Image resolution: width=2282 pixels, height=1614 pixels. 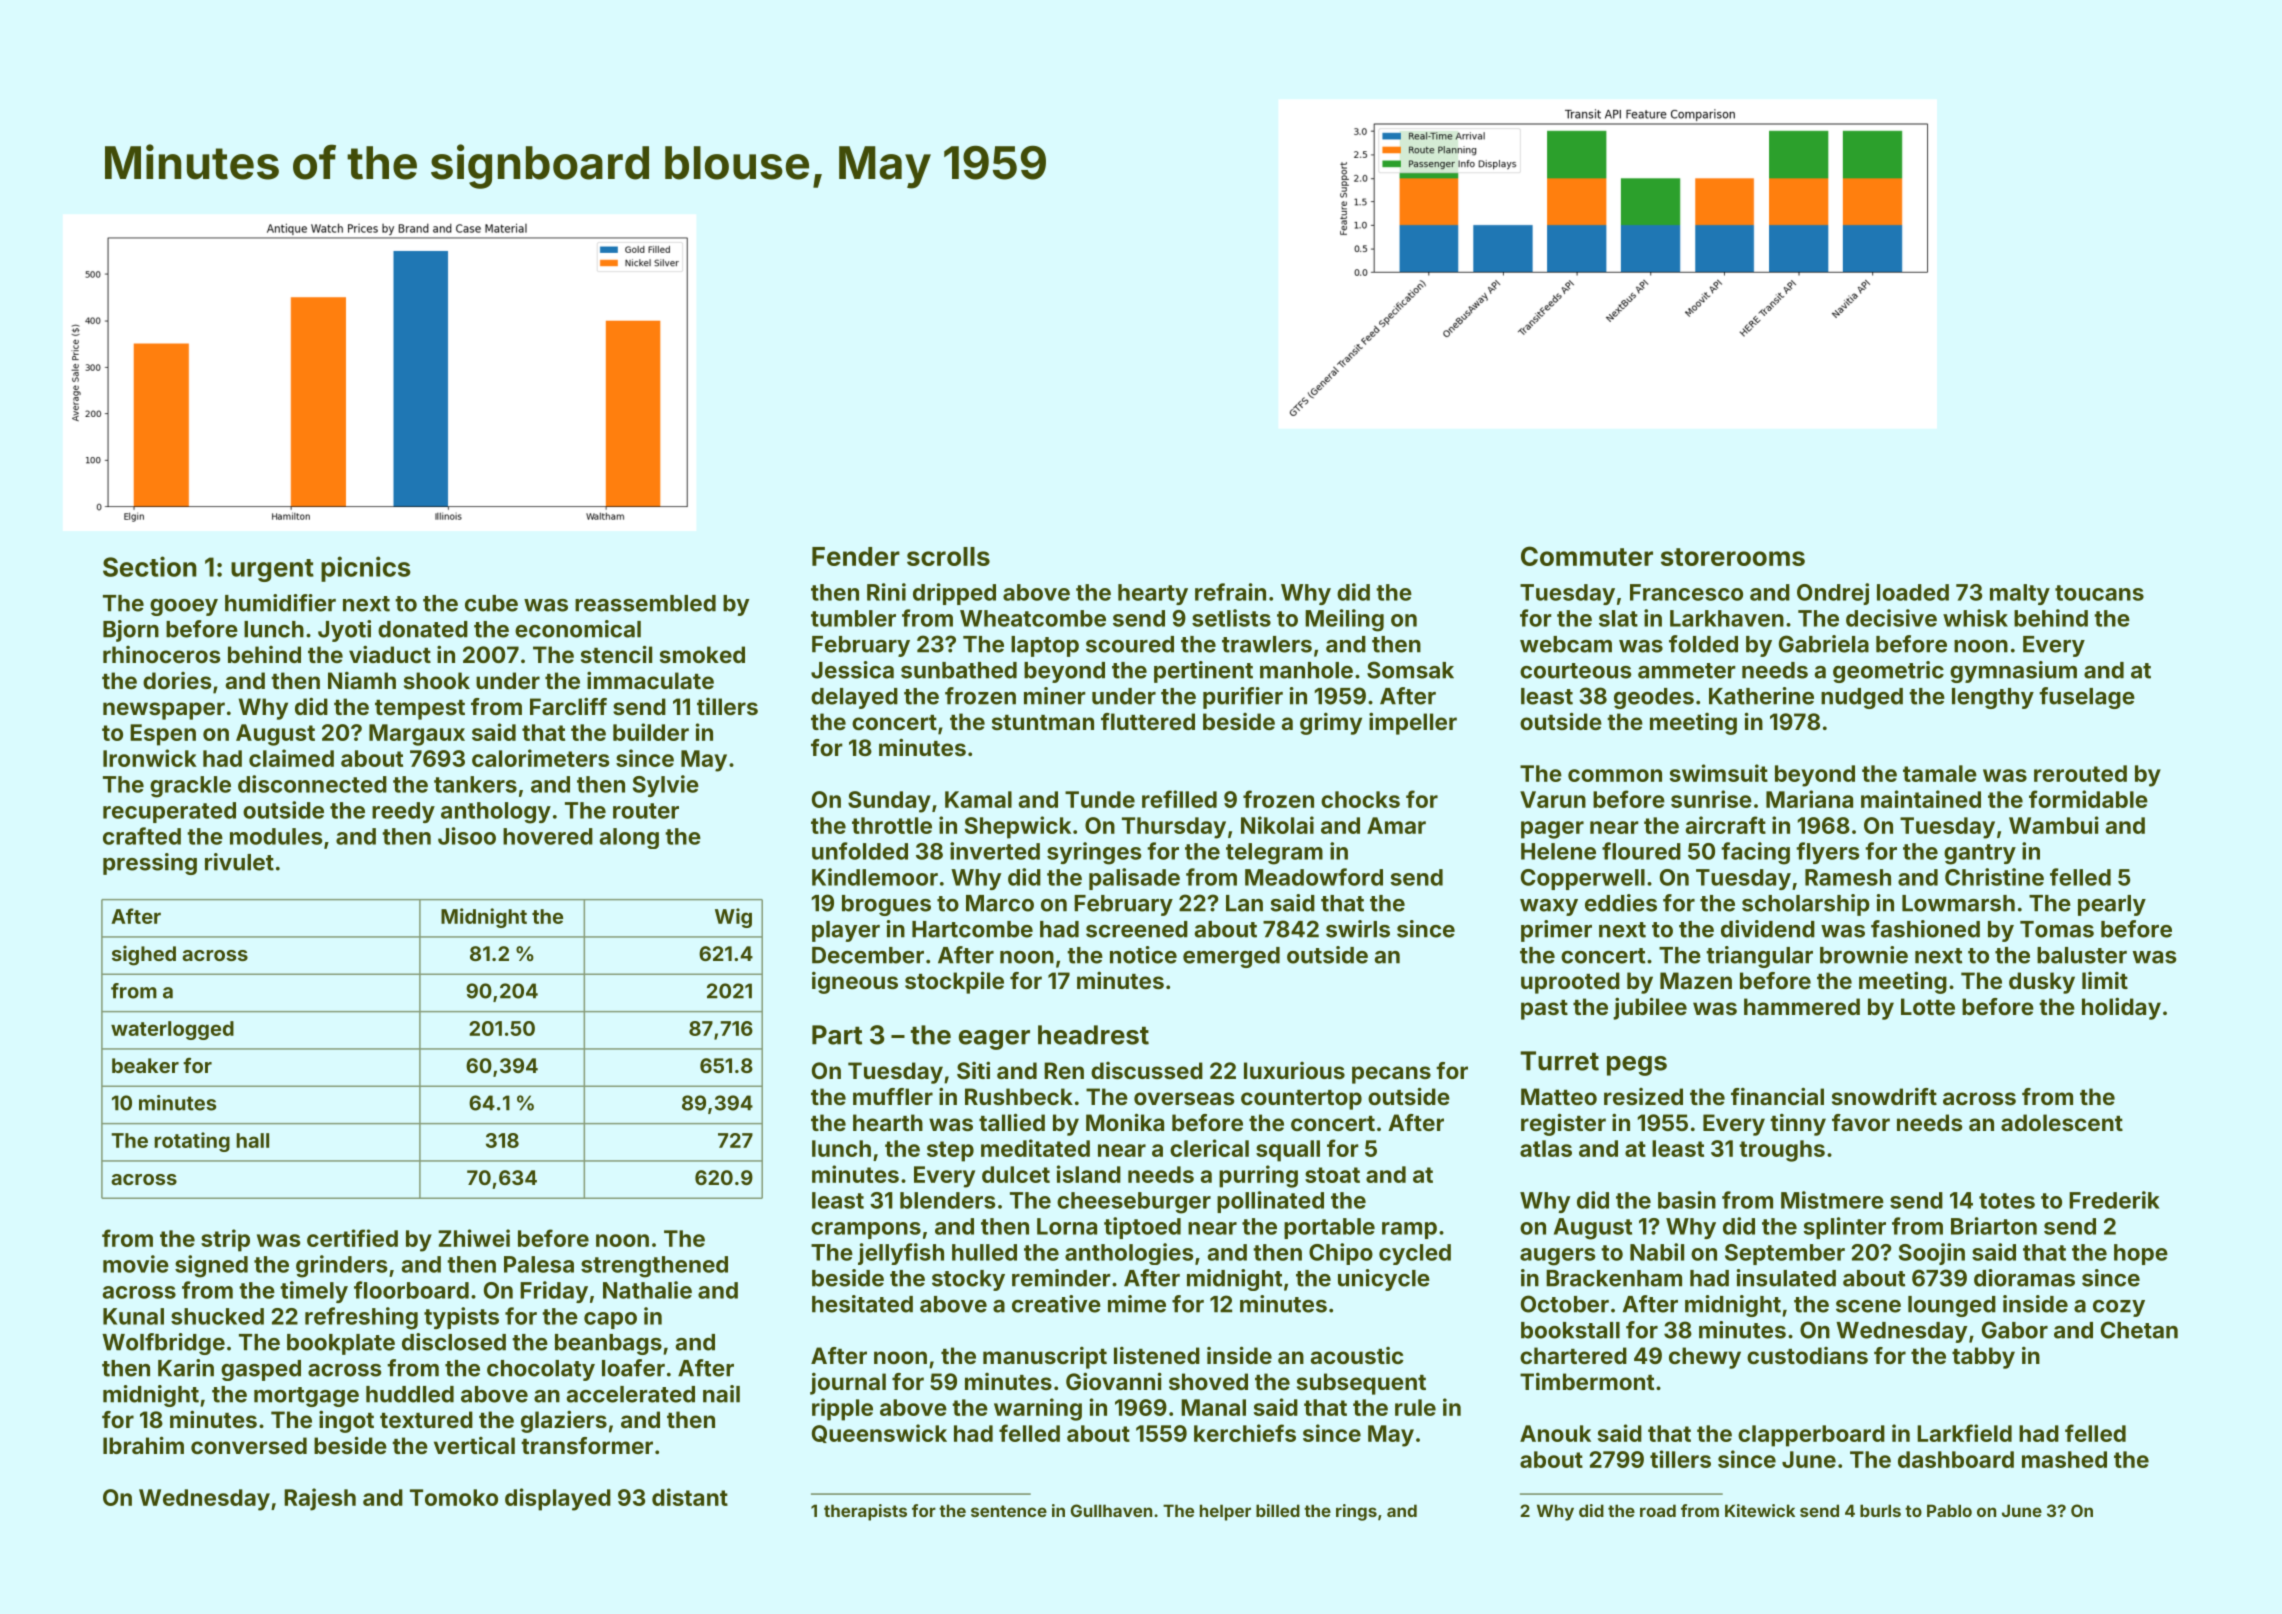 What do you see at coordinates (1928, 1006) in the document?
I see `Lotte` at bounding box center [1928, 1006].
